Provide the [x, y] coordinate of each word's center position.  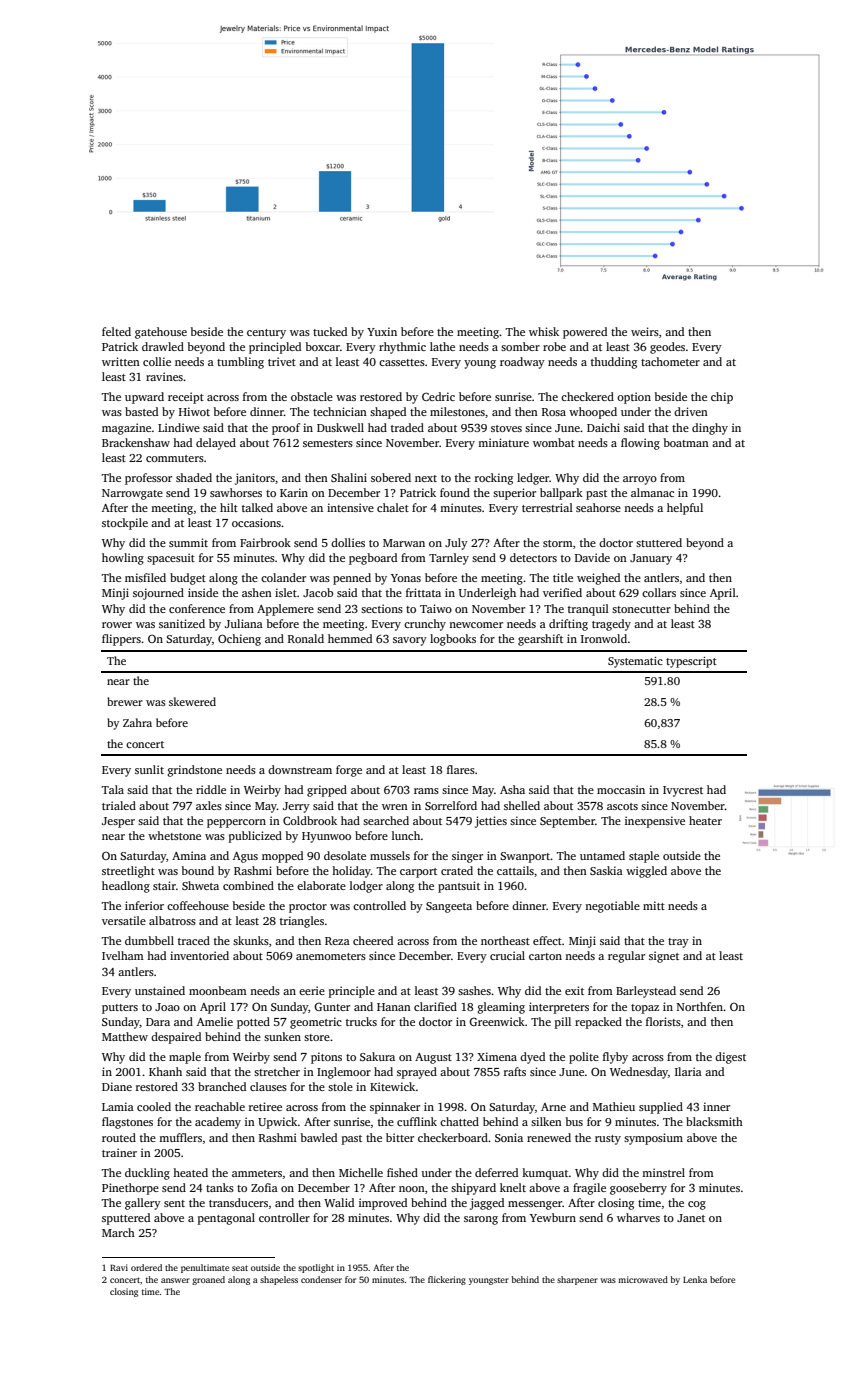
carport [418, 873]
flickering [447, 1280]
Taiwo [436, 608]
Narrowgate [132, 494]
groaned [208, 1280]
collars [659, 592]
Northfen [700, 1006]
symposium [653, 1139]
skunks [251, 940]
